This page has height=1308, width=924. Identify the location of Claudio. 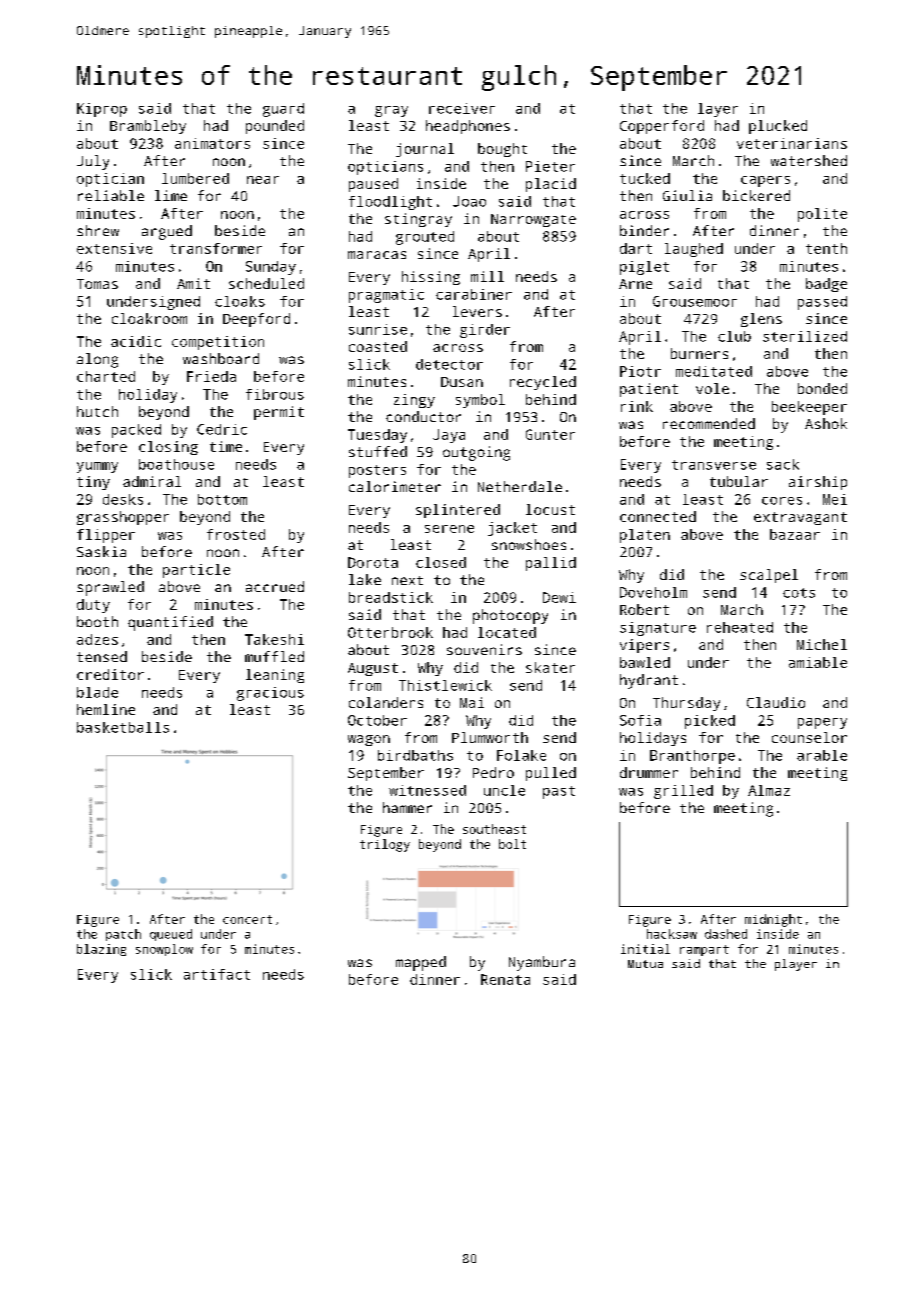
(776, 702).
